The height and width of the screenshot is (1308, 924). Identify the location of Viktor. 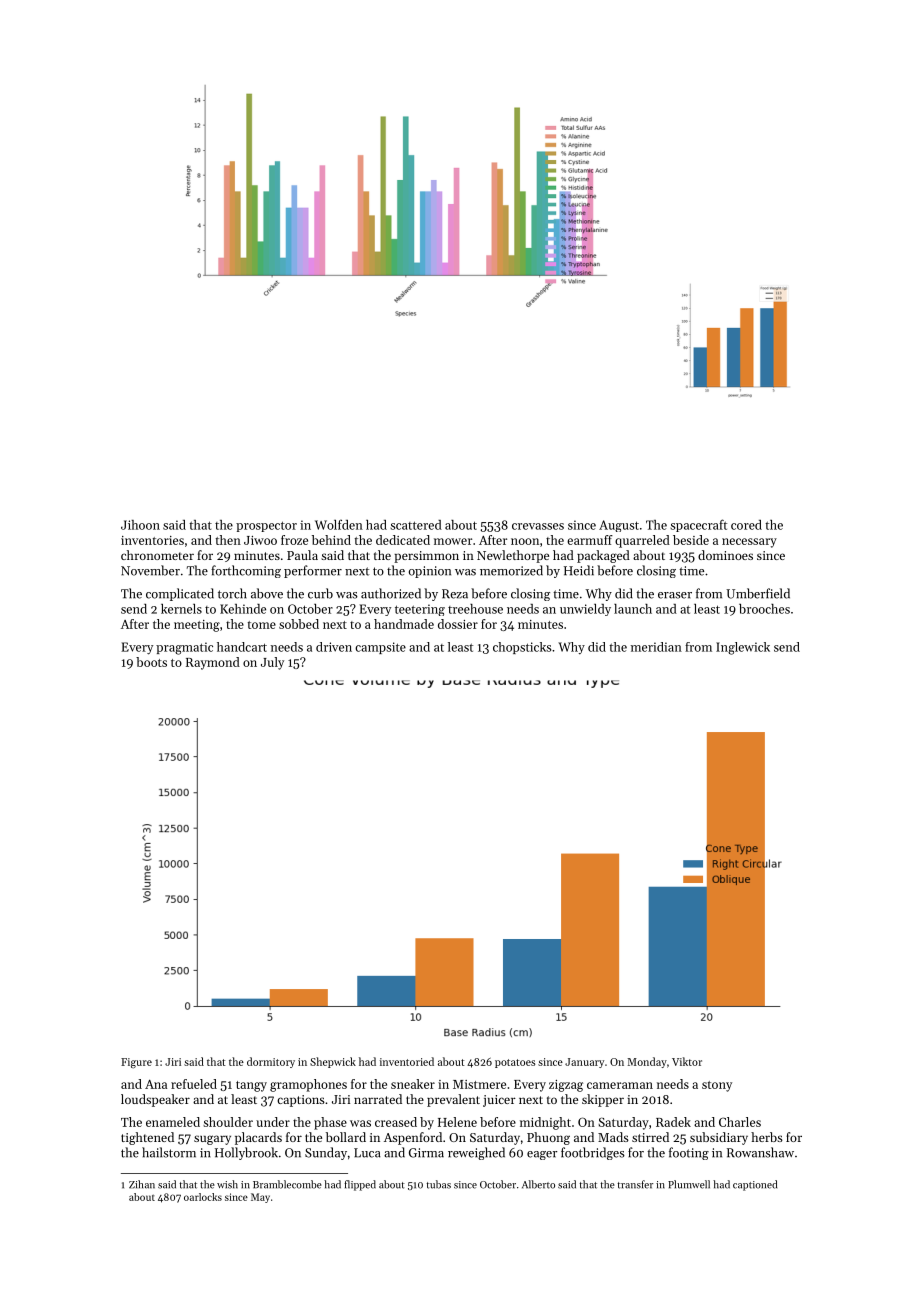
(687, 1061).
